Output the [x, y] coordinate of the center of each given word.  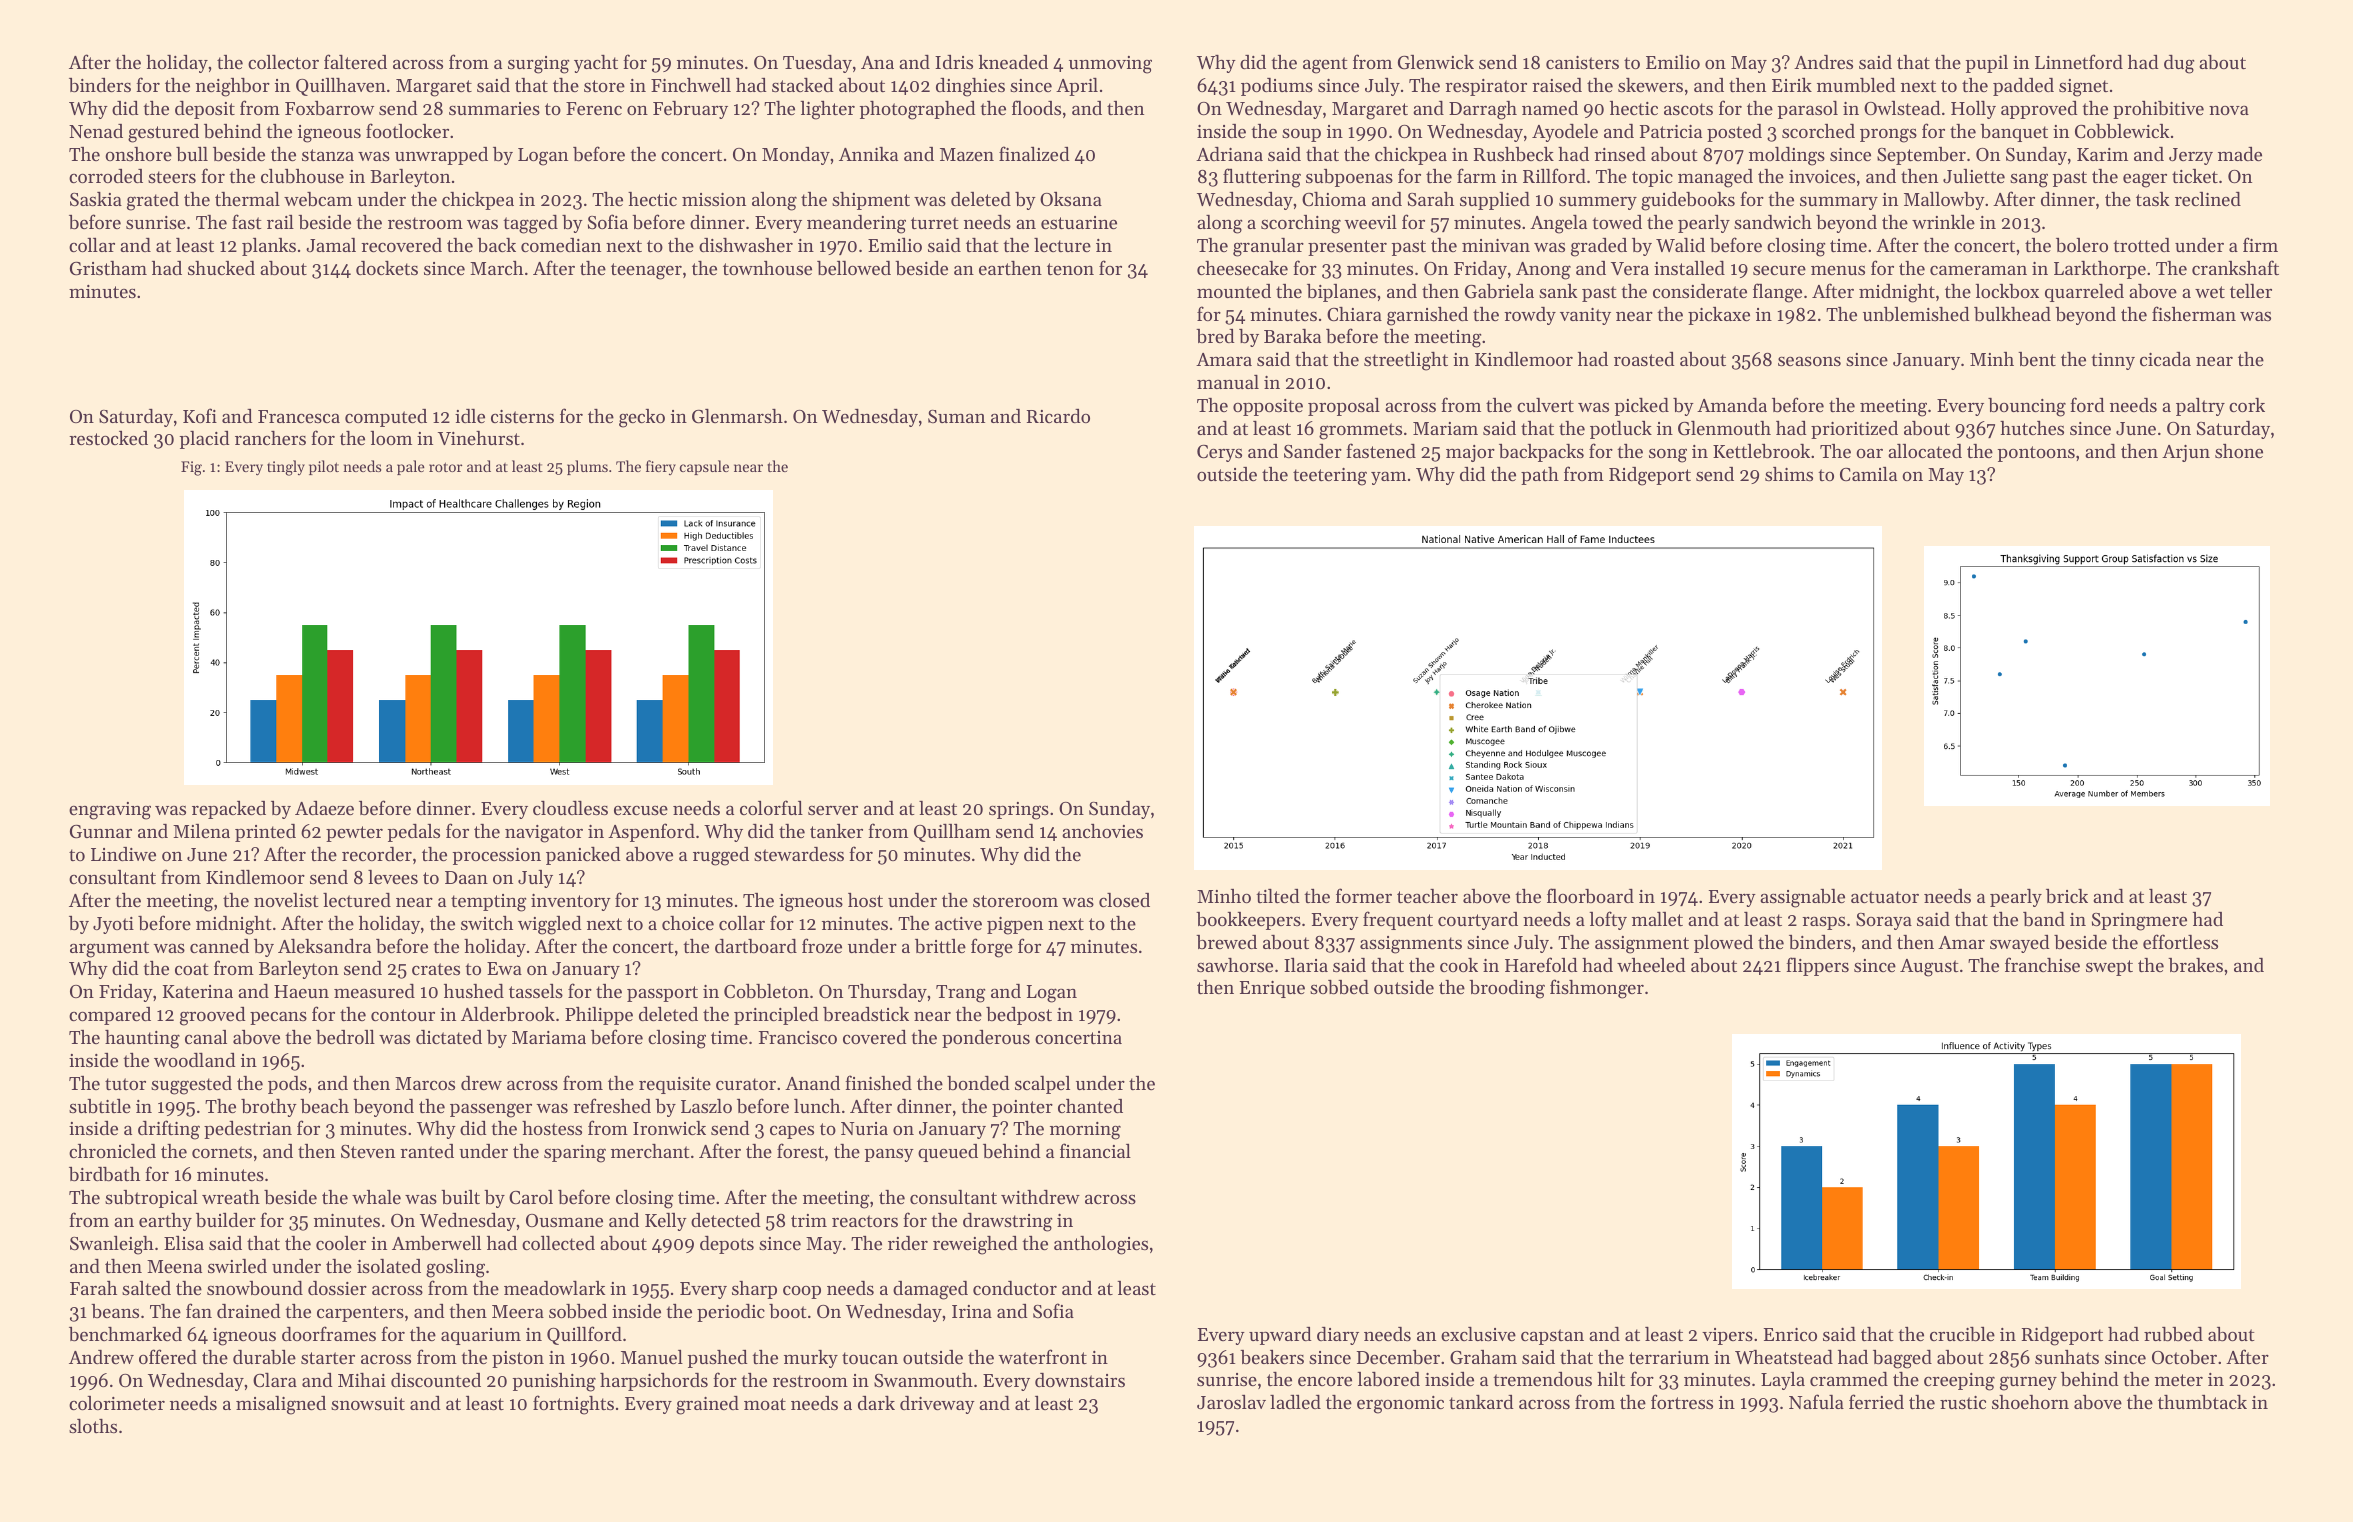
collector [283, 62]
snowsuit [368, 1403]
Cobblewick [2122, 131]
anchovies [1102, 831]
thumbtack [2202, 1402]
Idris [954, 62]
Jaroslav [1231, 1402]
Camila [1868, 474]
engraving [110, 811]
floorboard [1590, 896]
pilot [324, 467]
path [1540, 476]
